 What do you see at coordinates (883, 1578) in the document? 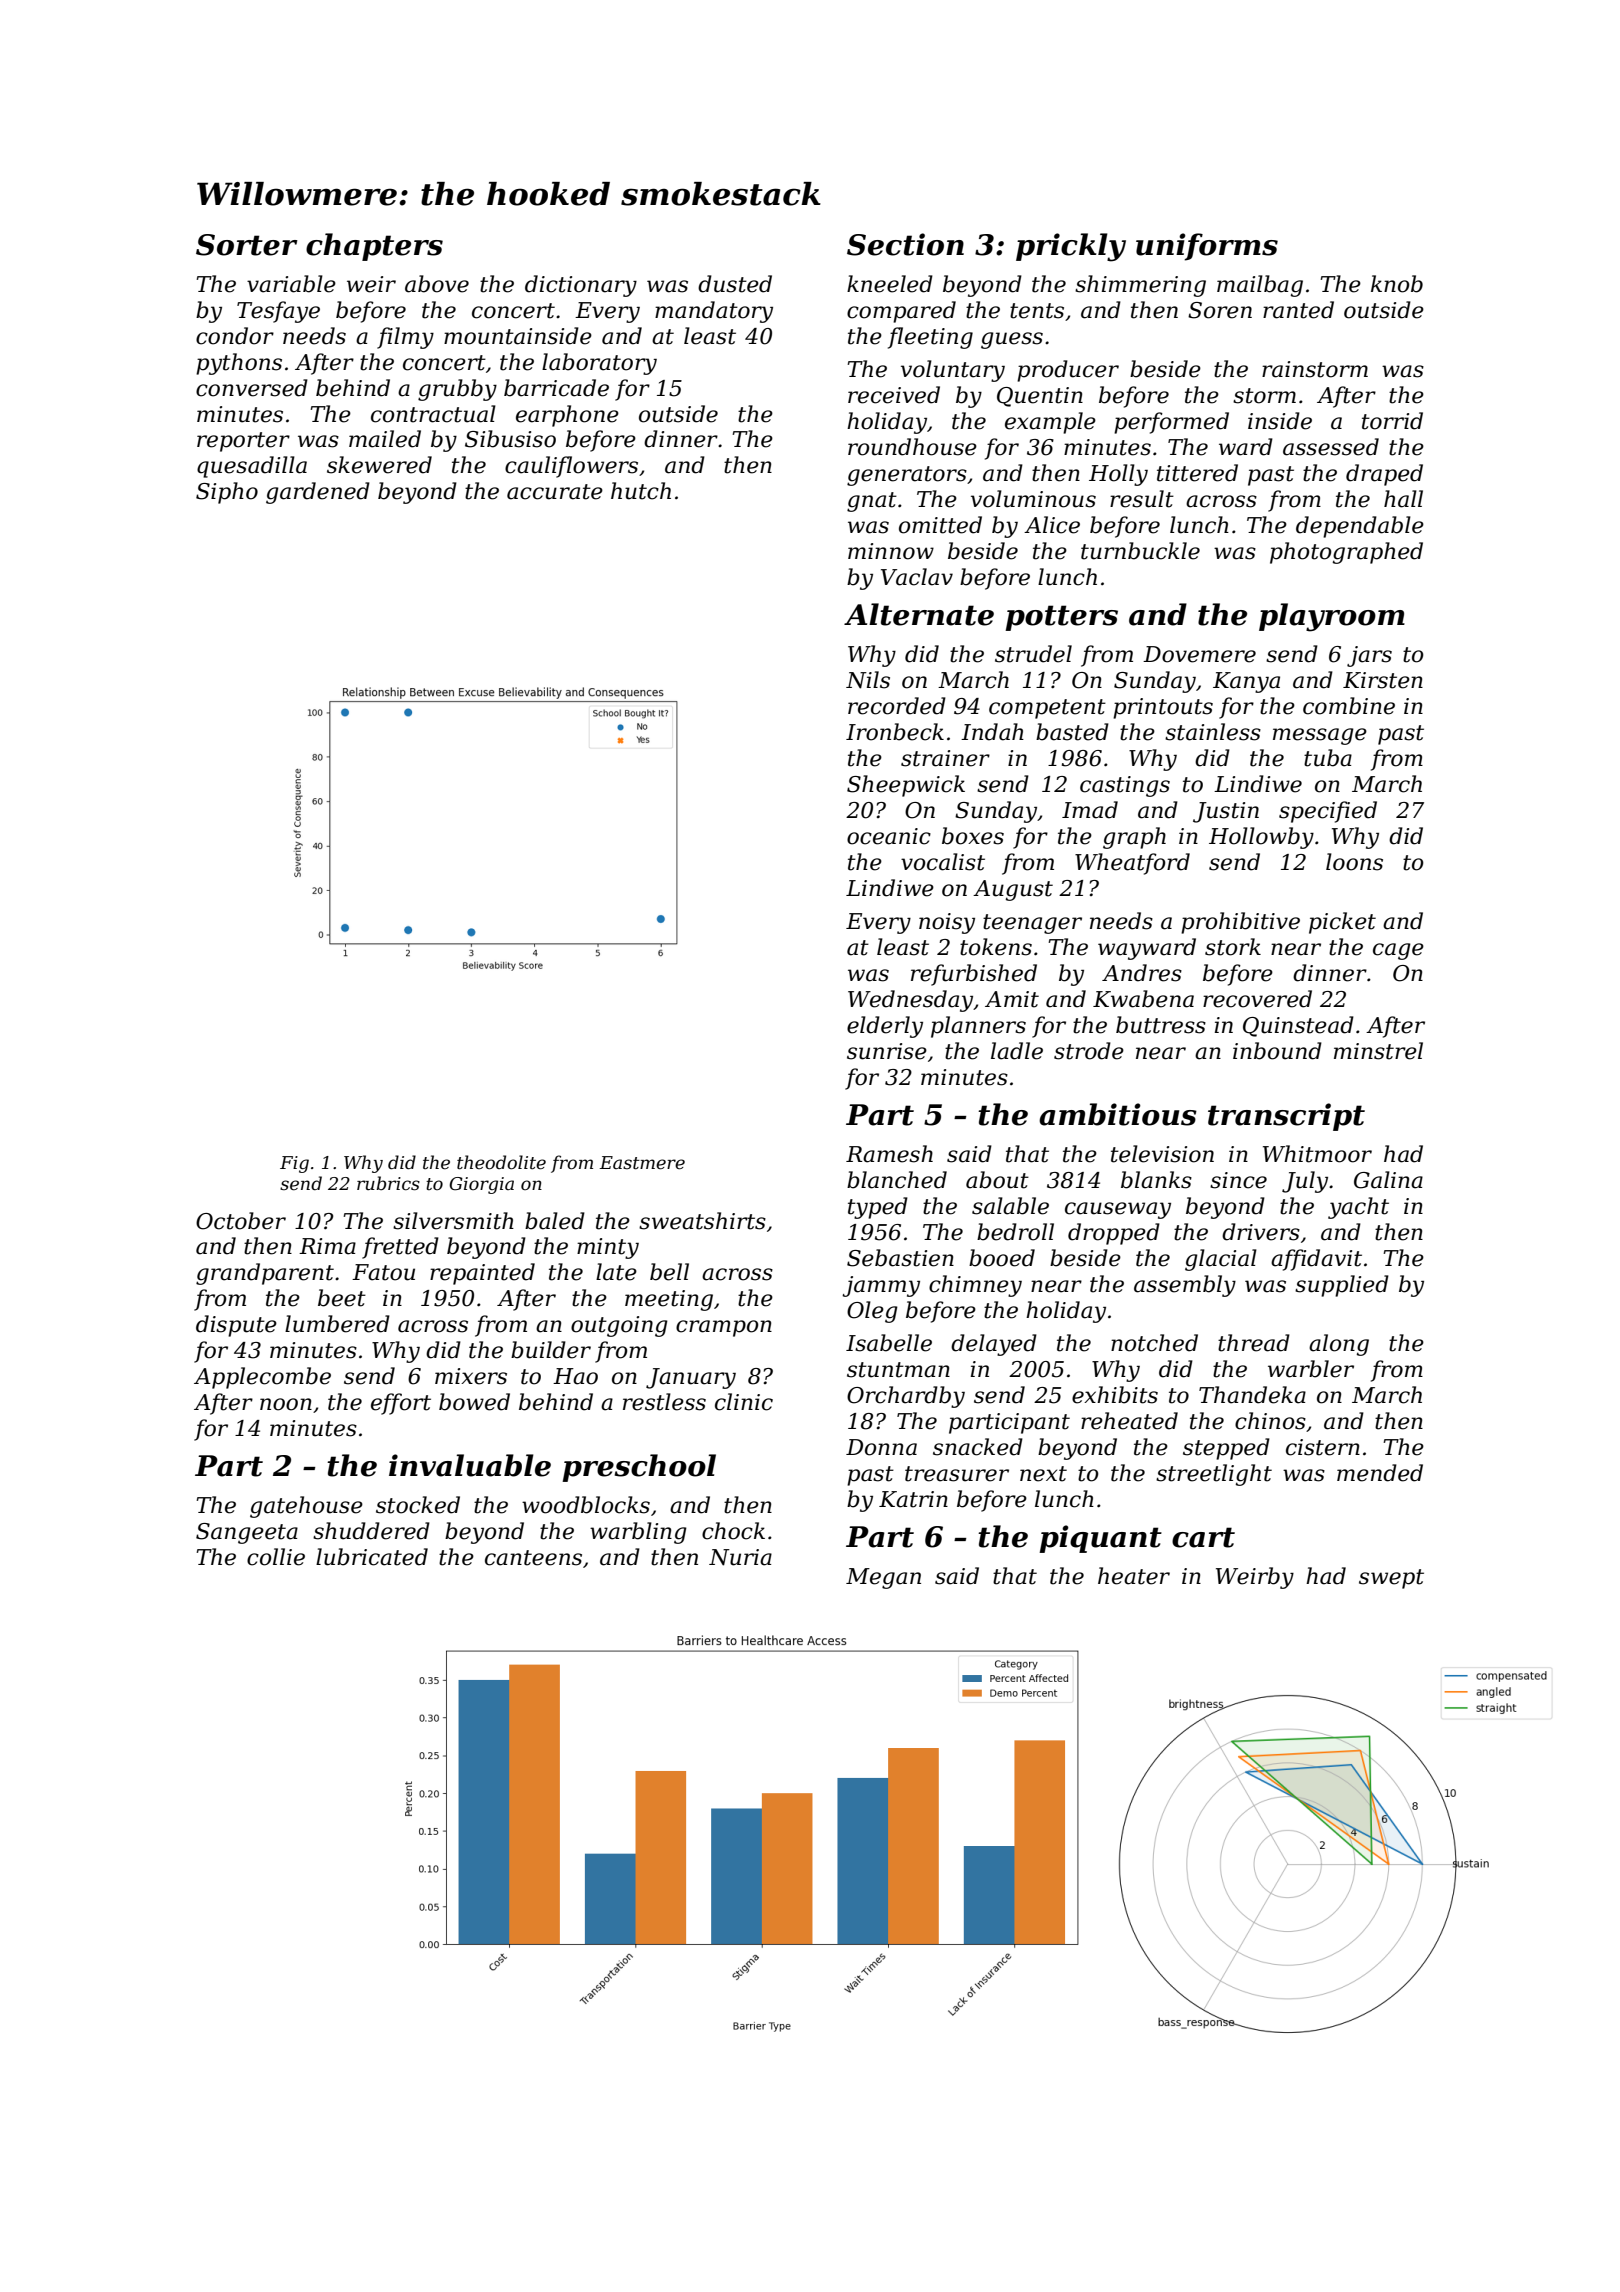
I see `Megan` at bounding box center [883, 1578].
